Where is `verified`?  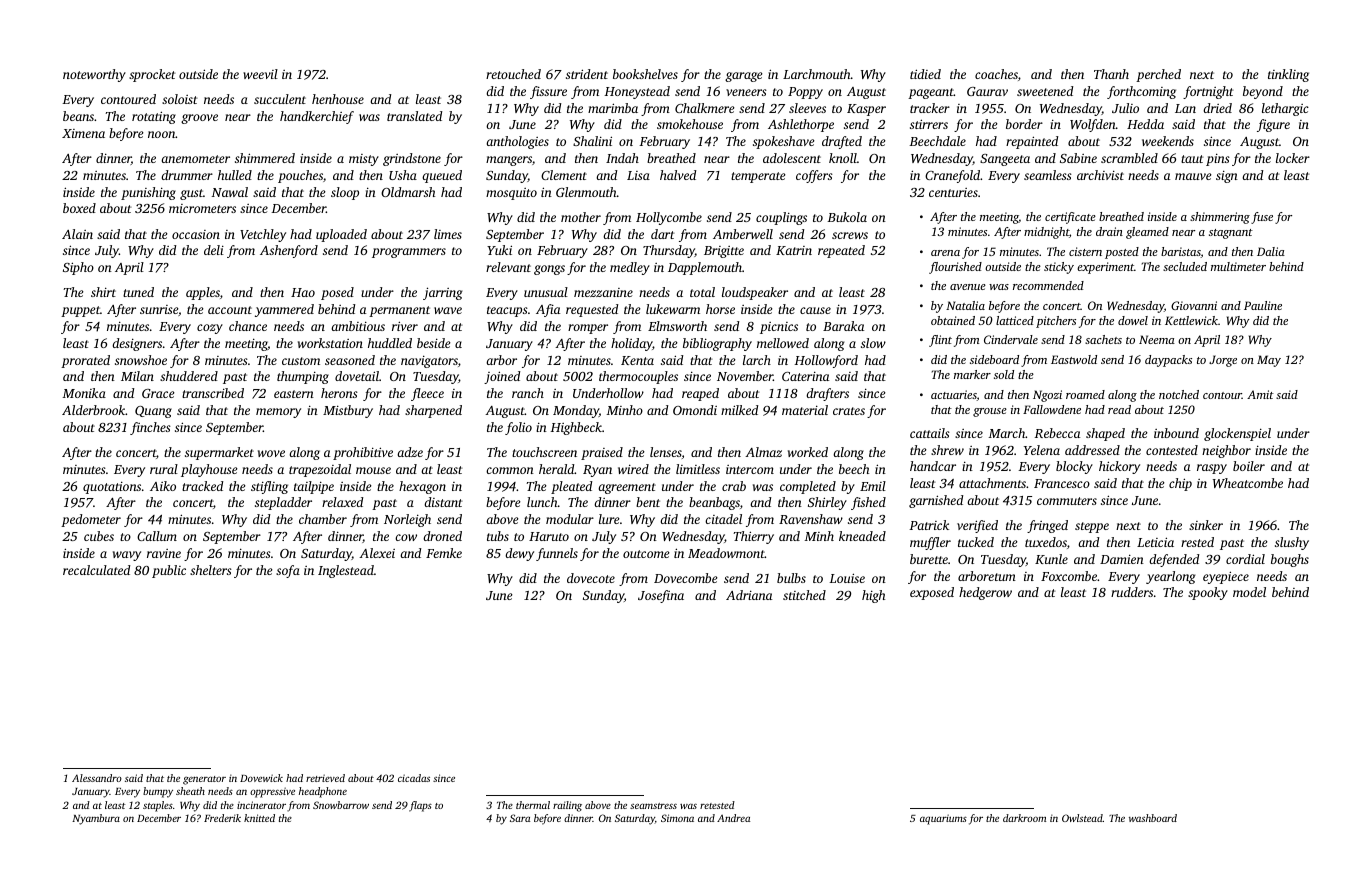 verified is located at coordinates (977, 526).
